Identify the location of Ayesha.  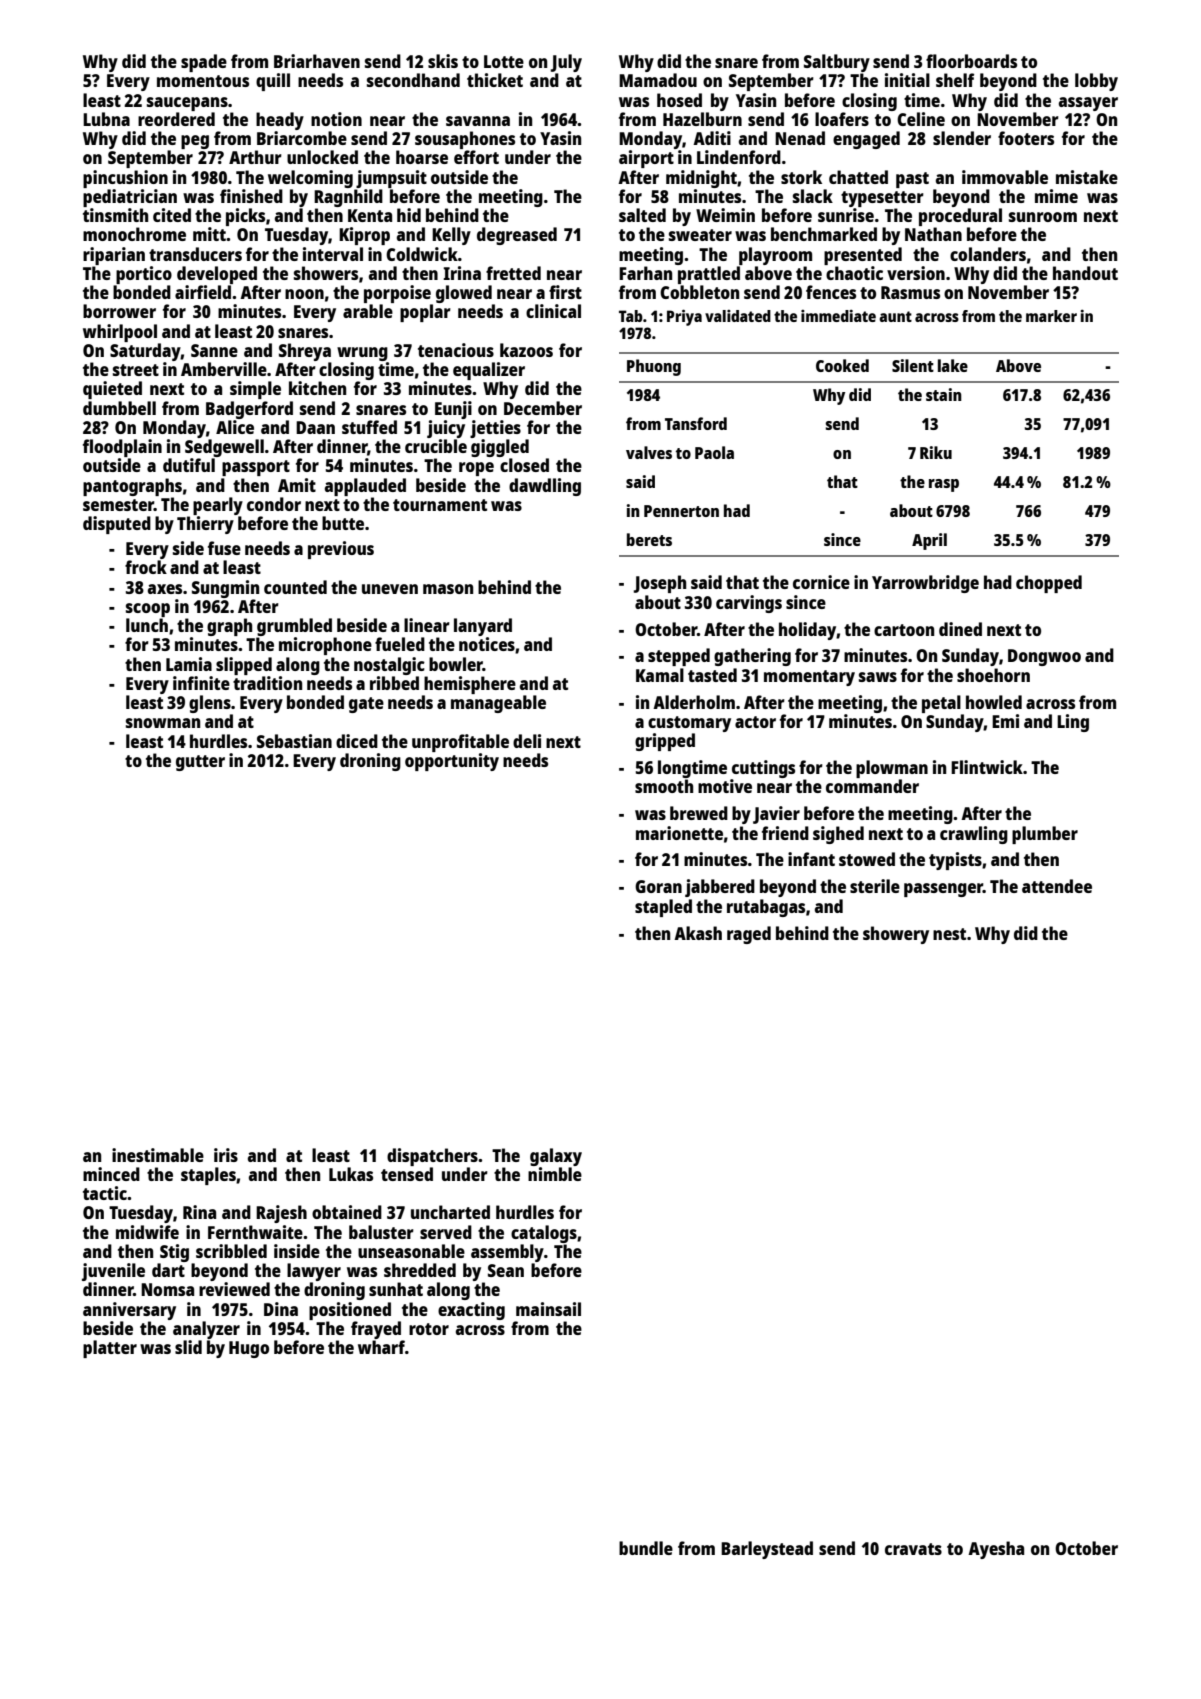
(996, 1550).
